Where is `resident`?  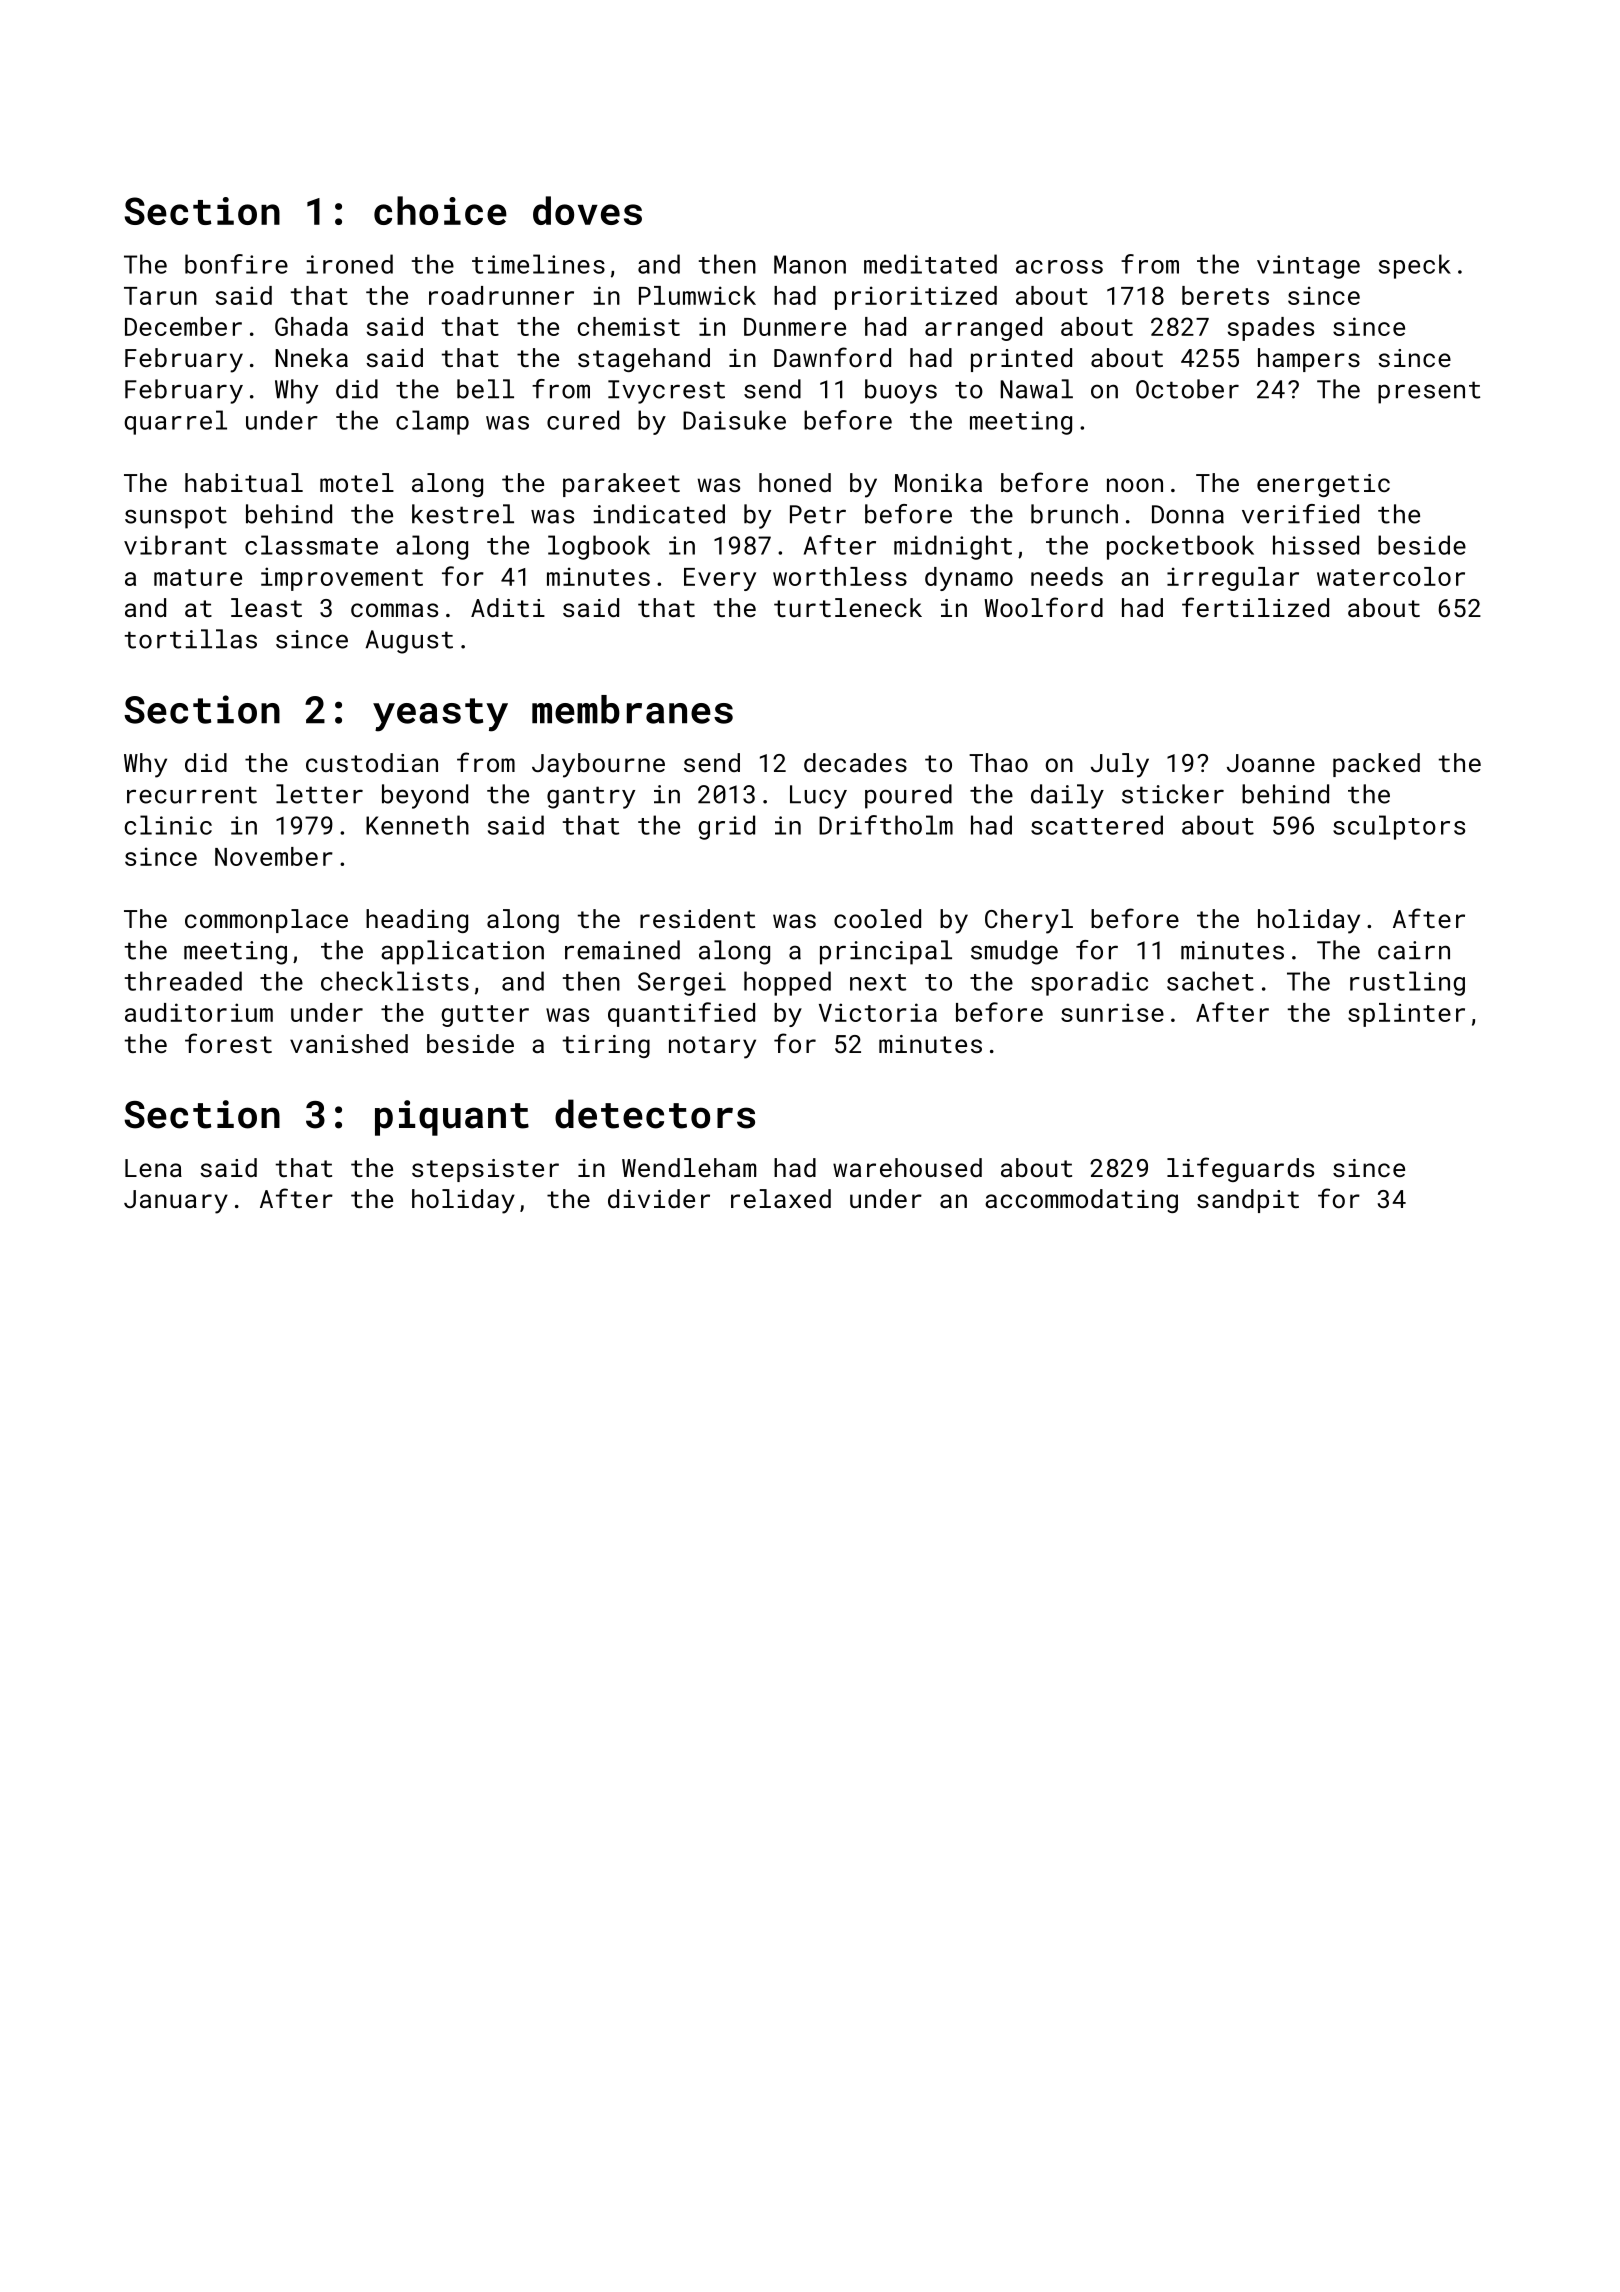 resident is located at coordinates (697, 918).
